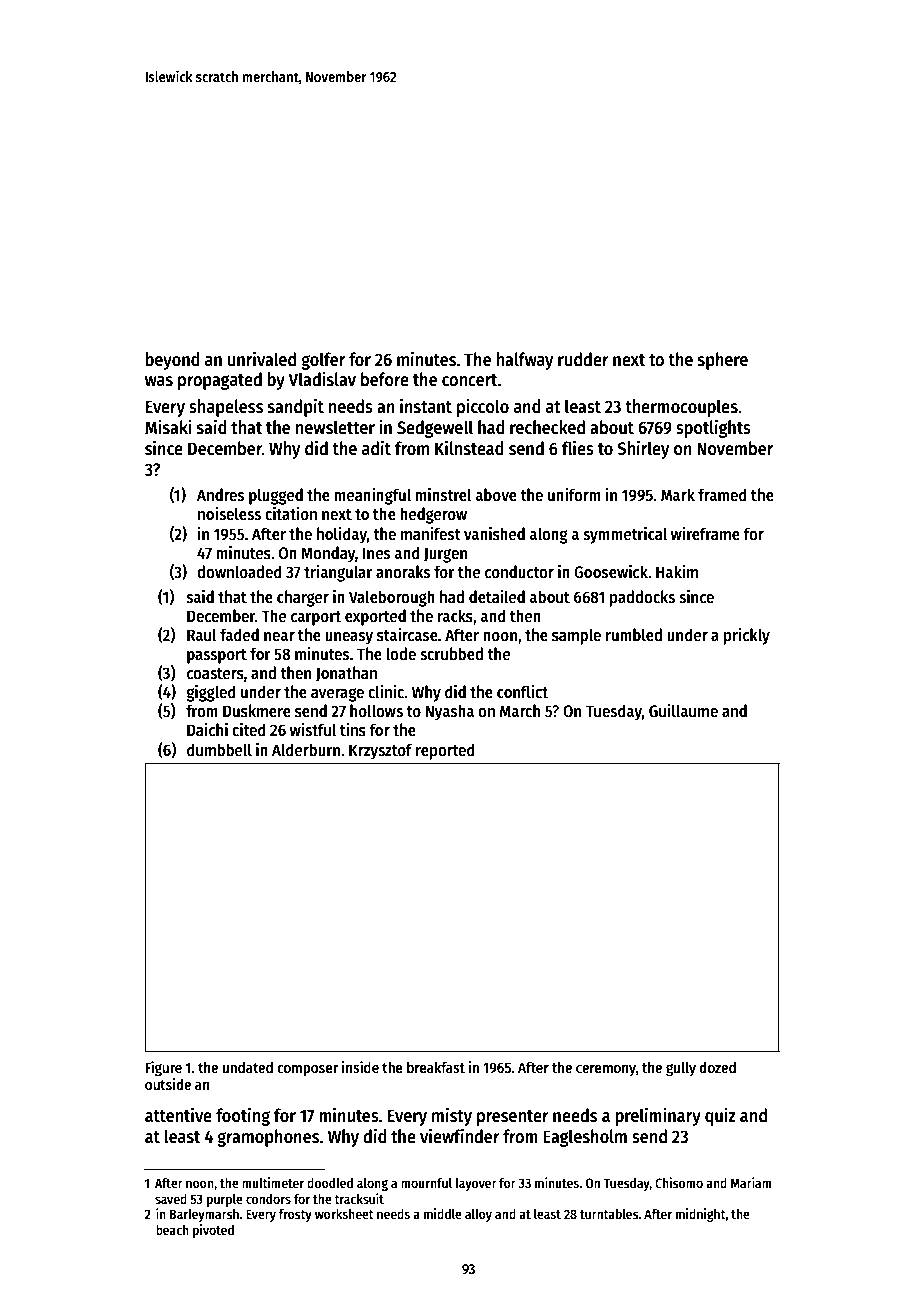 This image has width=924, height=1314. I want to click on ceremony, so click(606, 1070).
